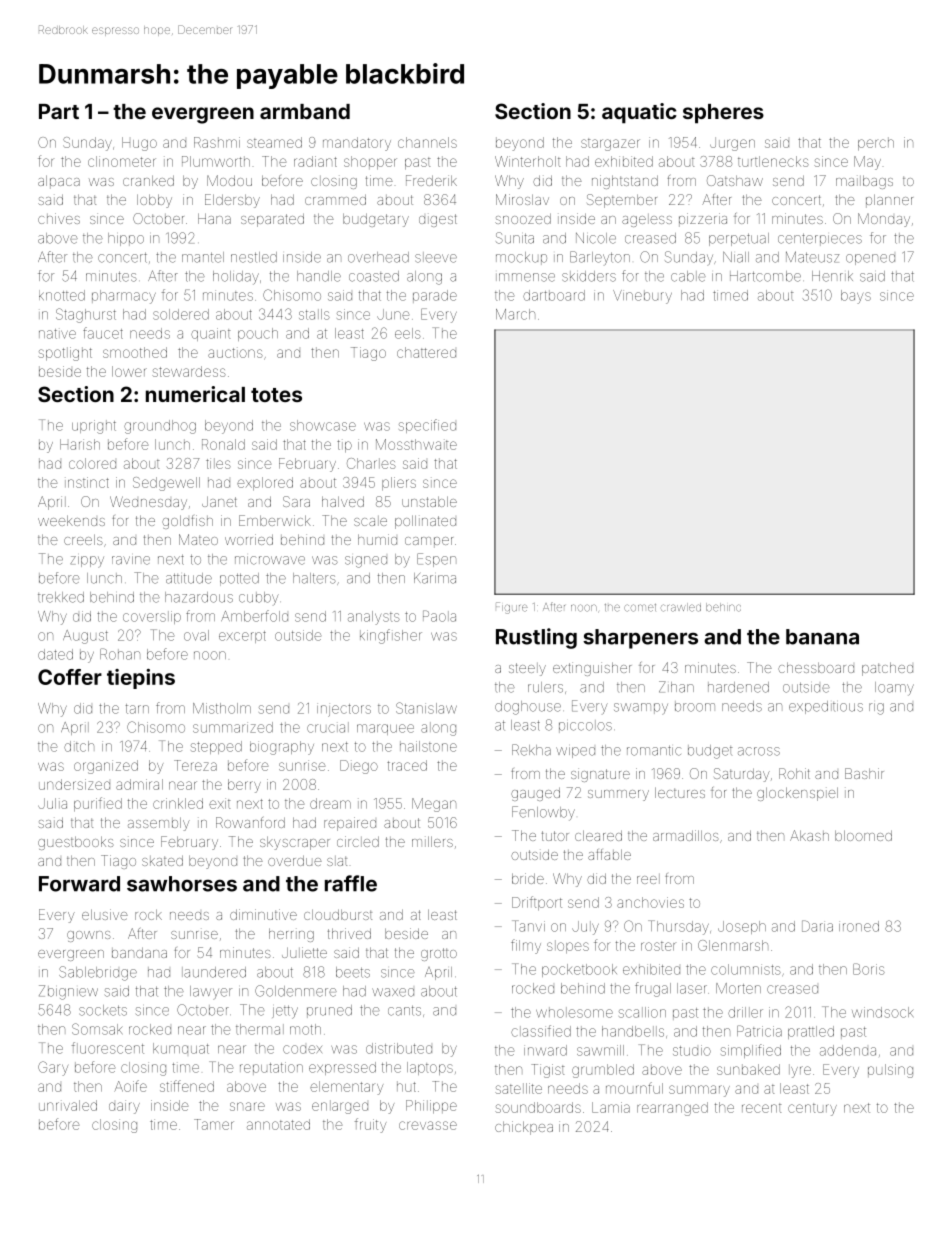  What do you see at coordinates (856, 297) in the document?
I see `bays` at bounding box center [856, 297].
